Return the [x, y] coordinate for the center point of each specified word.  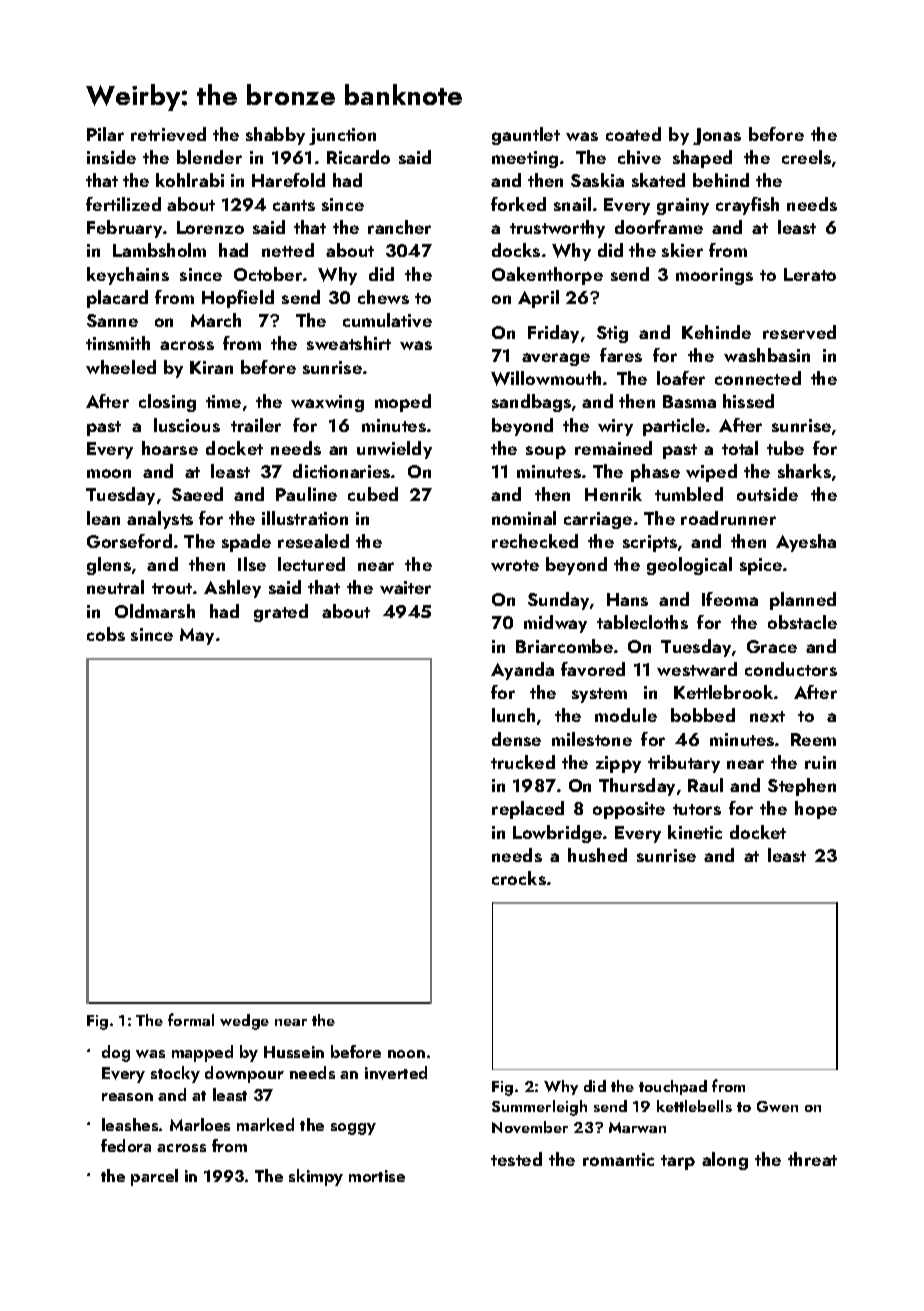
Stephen [802, 787]
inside [111, 157]
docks [516, 250]
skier [682, 250]
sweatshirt [349, 343]
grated [281, 613]
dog [116, 1053]
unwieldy [394, 450]
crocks [519, 878]
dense [516, 739]
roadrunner [728, 518]
